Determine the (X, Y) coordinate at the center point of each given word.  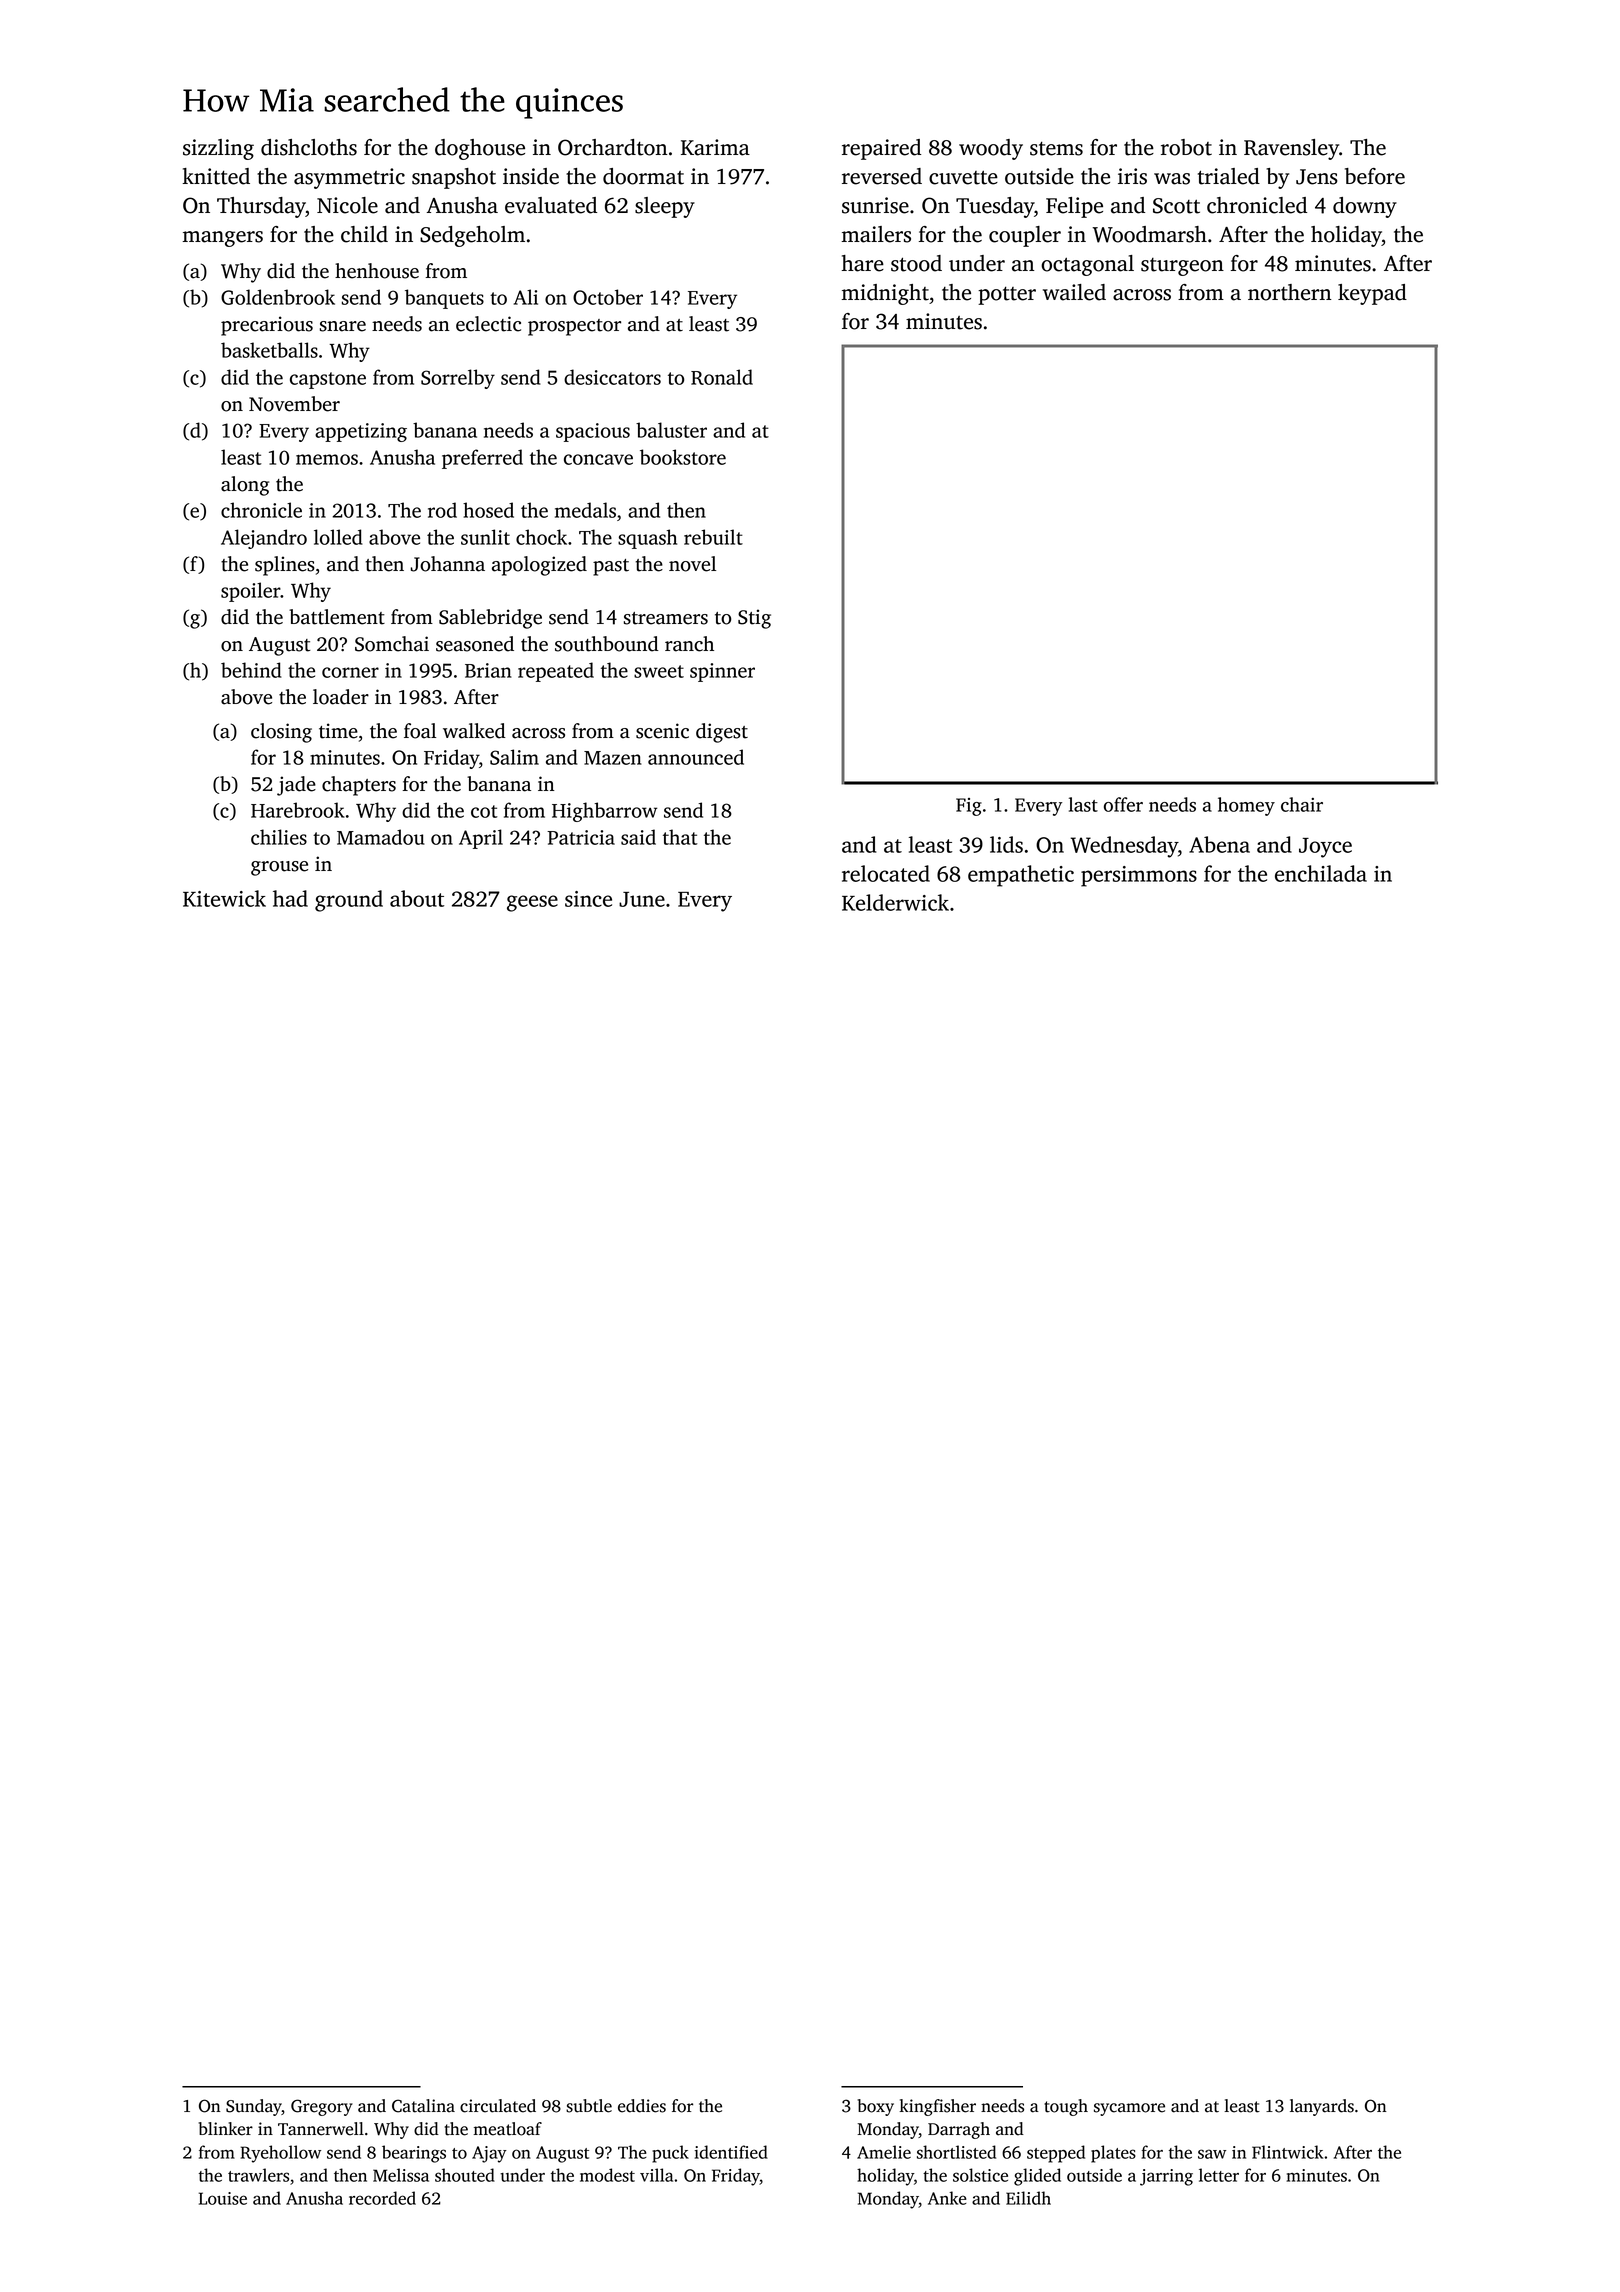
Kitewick (224, 898)
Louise (223, 2198)
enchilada (1321, 873)
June (642, 899)
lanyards (1322, 2107)
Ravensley (1291, 149)
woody (991, 149)
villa (656, 2175)
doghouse (480, 149)
